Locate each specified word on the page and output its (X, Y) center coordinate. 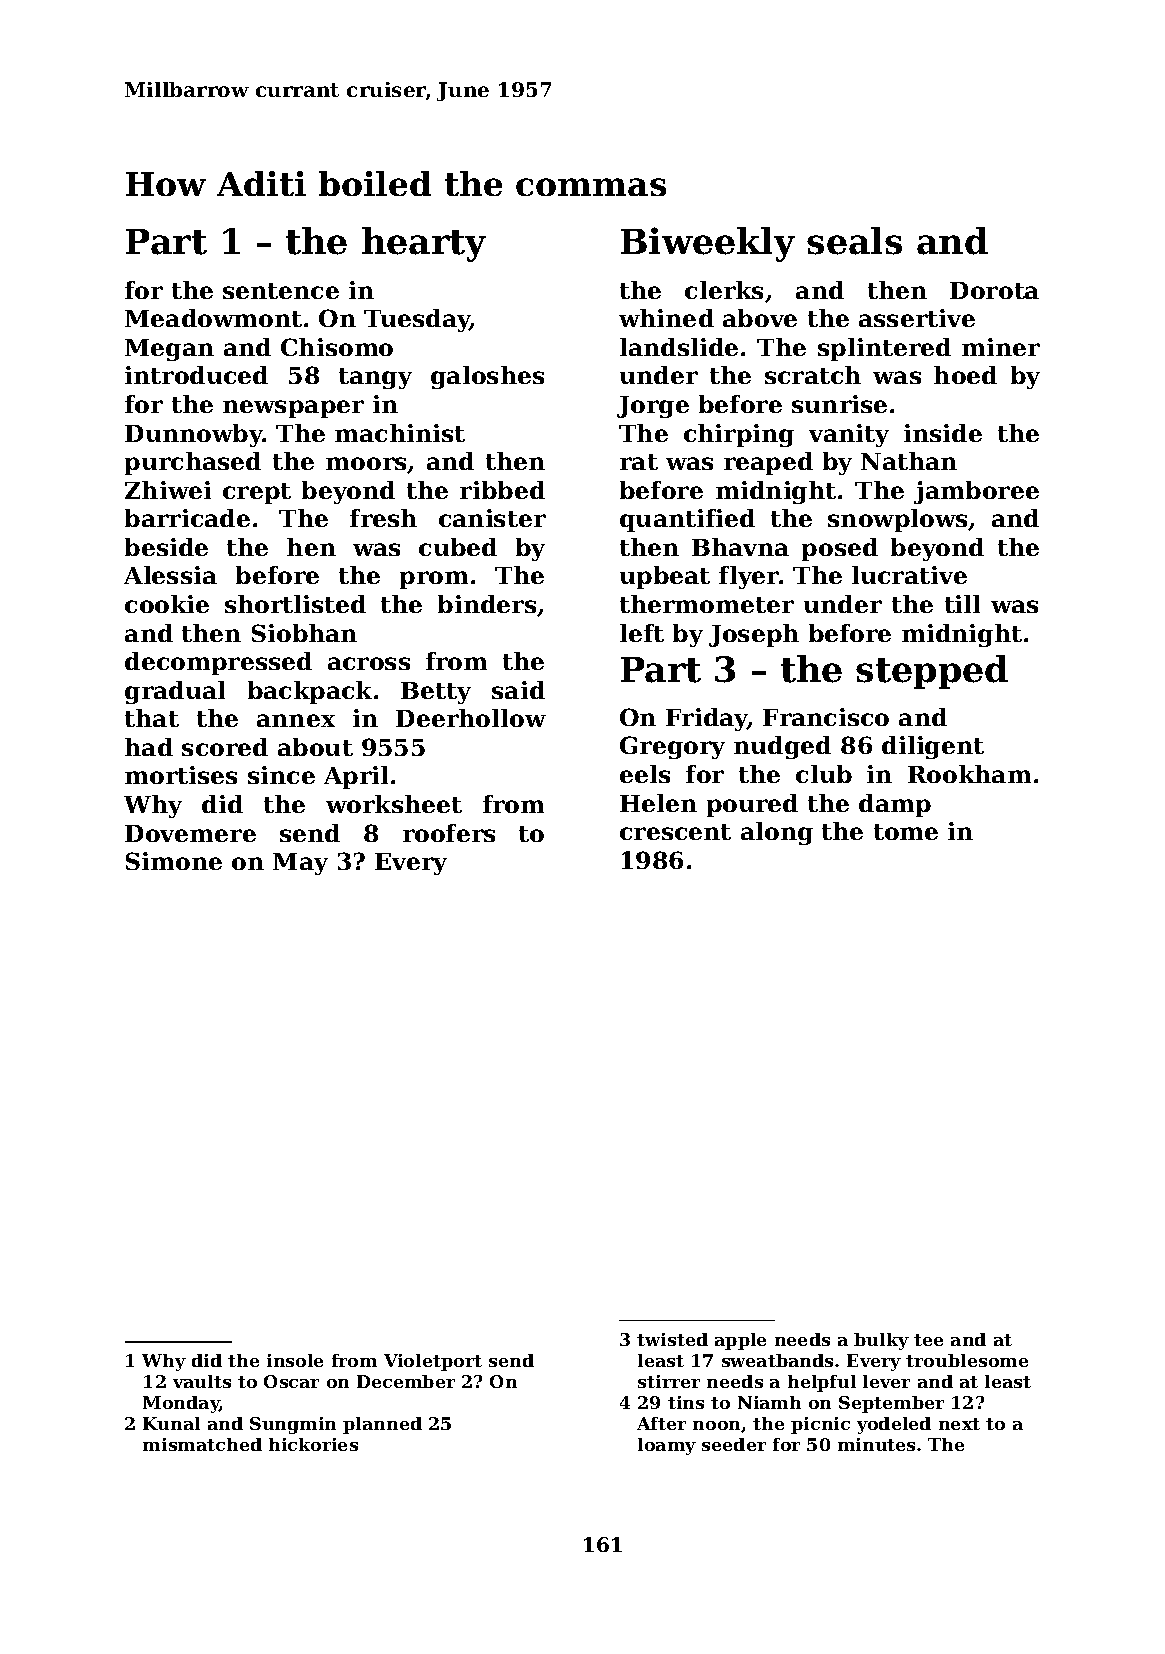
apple (740, 1341)
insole (295, 1360)
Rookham (969, 774)
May (300, 864)
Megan (169, 350)
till (962, 604)
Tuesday (417, 320)
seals (854, 241)
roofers (449, 833)
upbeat (665, 577)
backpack (310, 692)
